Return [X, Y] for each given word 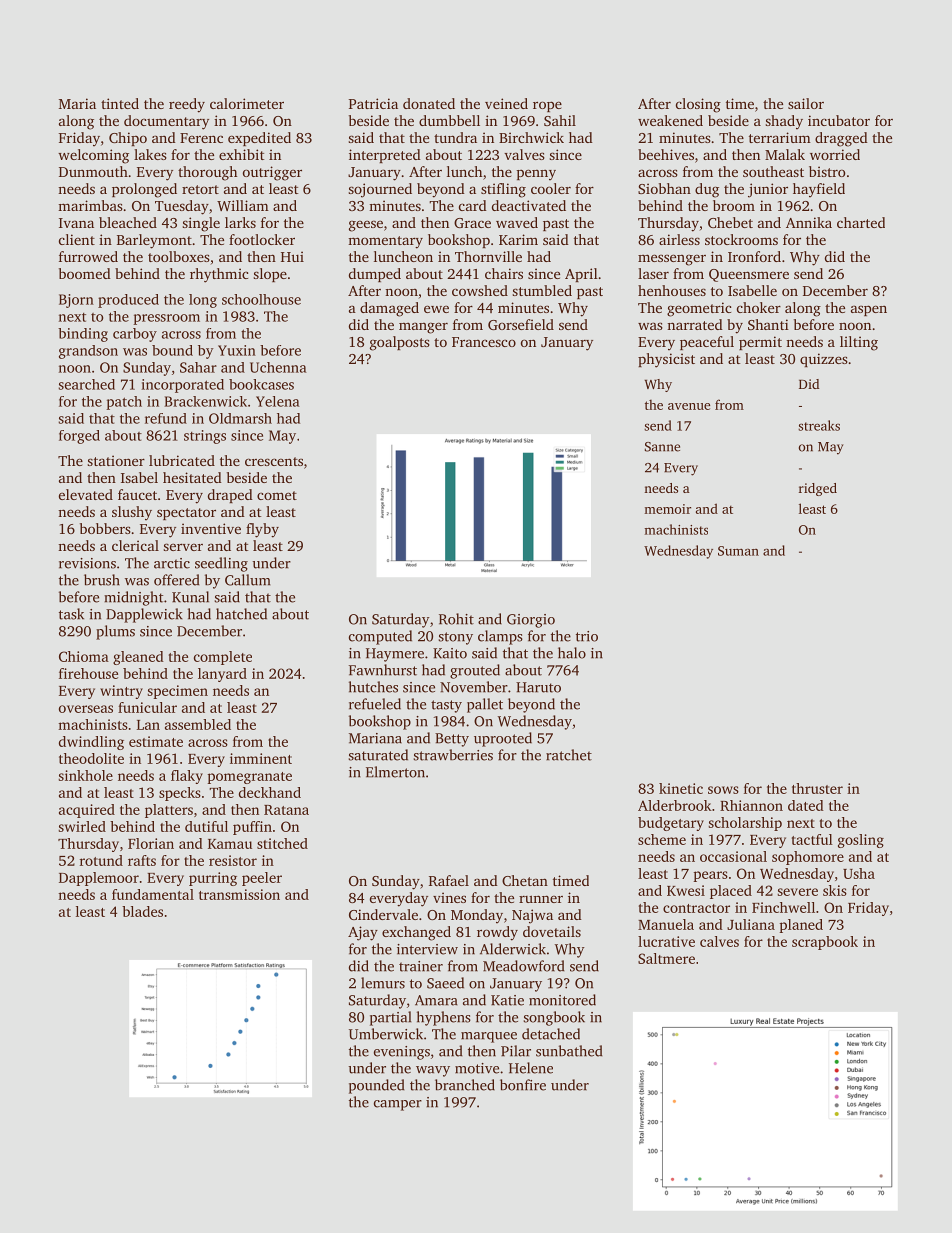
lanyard [222, 675]
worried [835, 154]
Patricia [373, 103]
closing [698, 105]
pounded [376, 1086]
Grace [472, 223]
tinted [120, 103]
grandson [88, 352]
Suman [738, 551]
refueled [375, 704]
